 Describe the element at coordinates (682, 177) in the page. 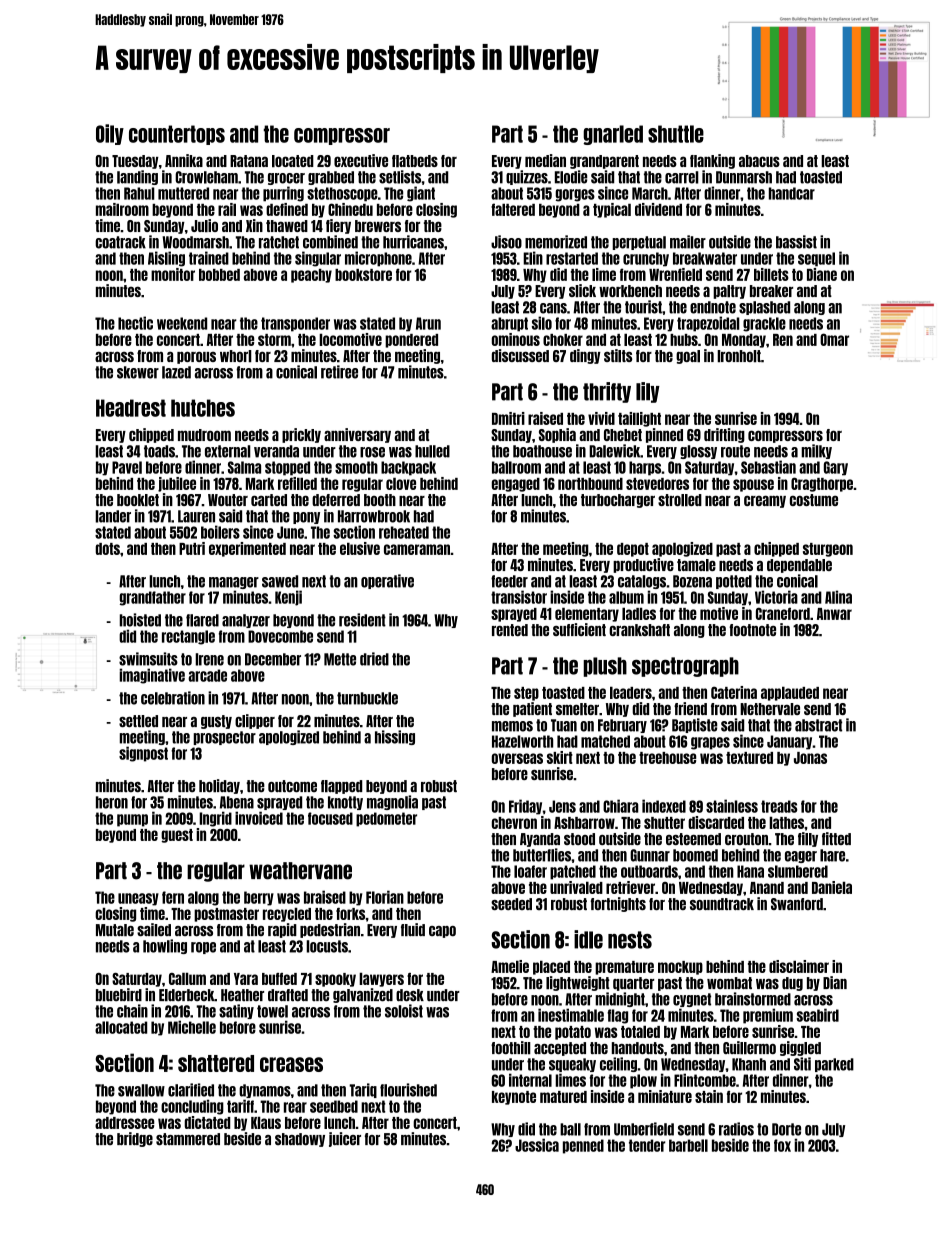

I see `carrel` at that location.
